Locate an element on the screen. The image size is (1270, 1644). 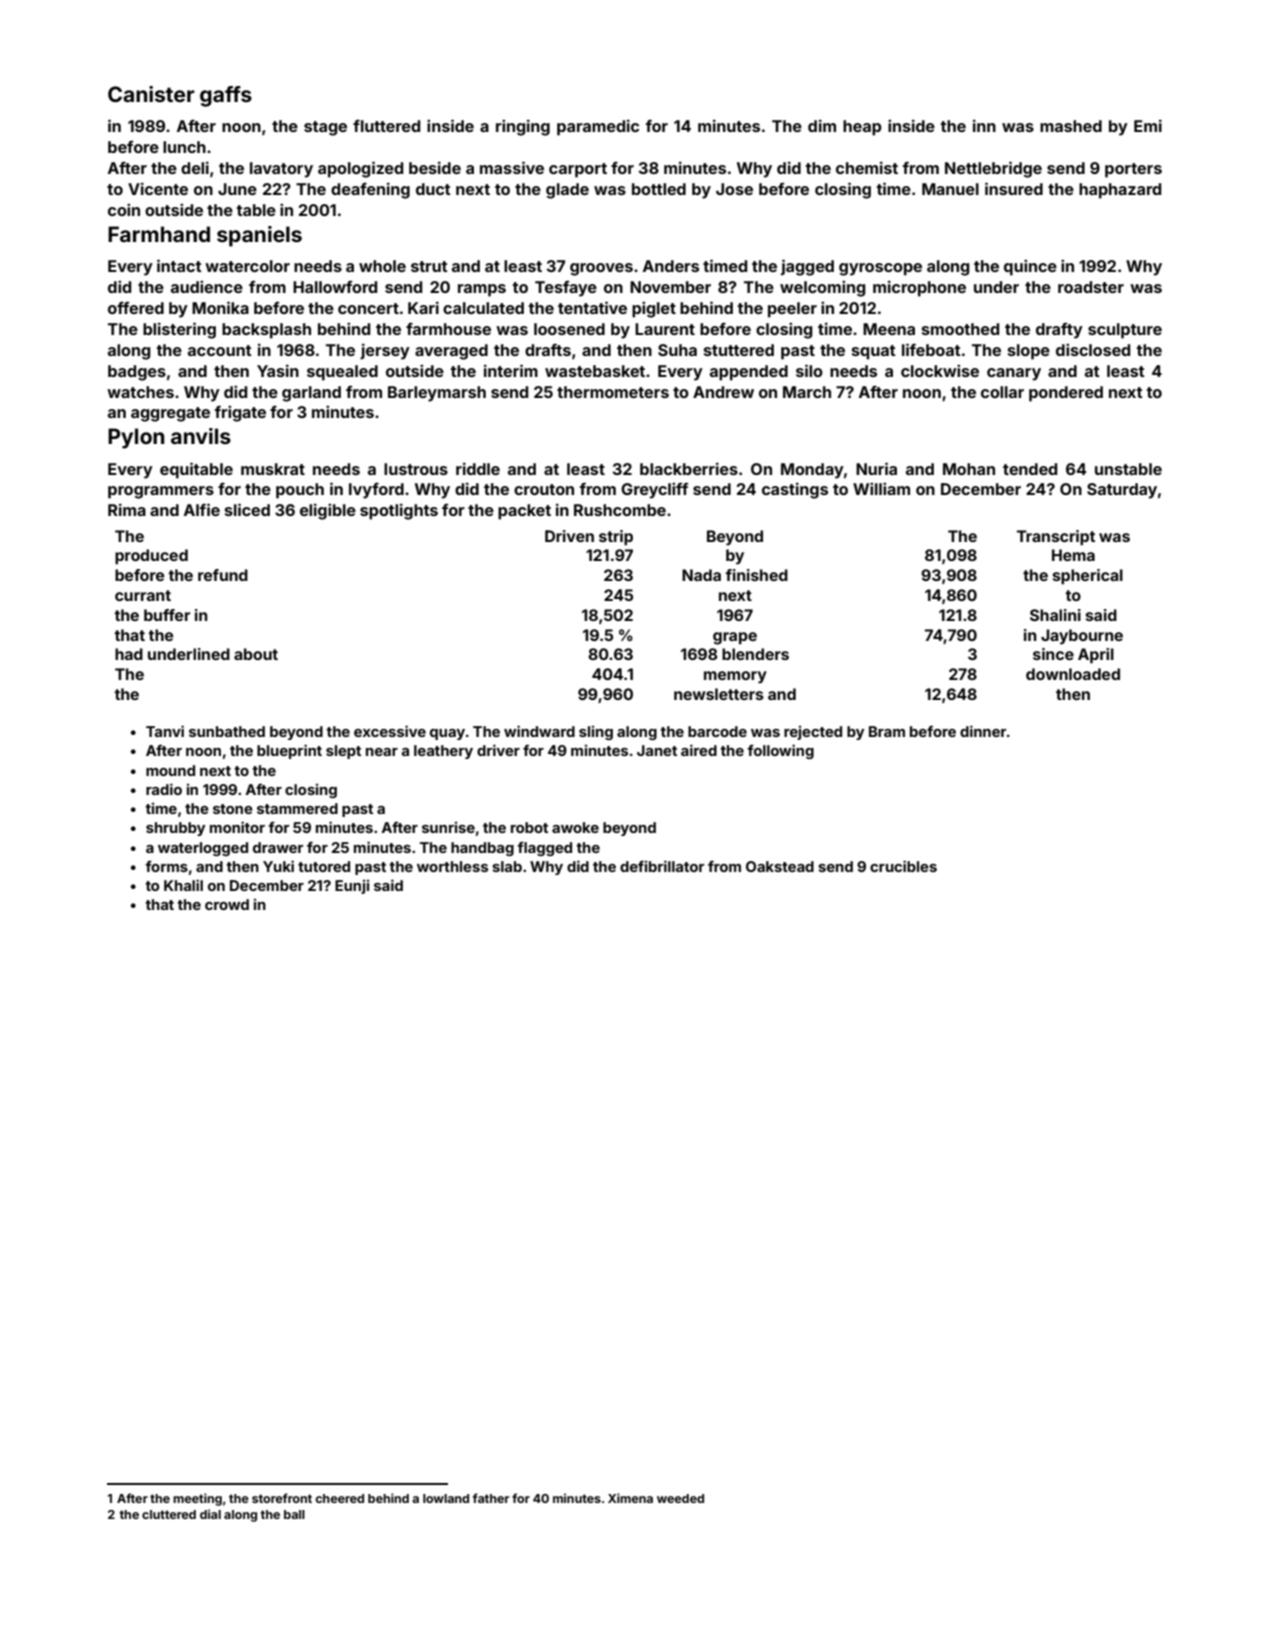
dim is located at coordinates (822, 125).
